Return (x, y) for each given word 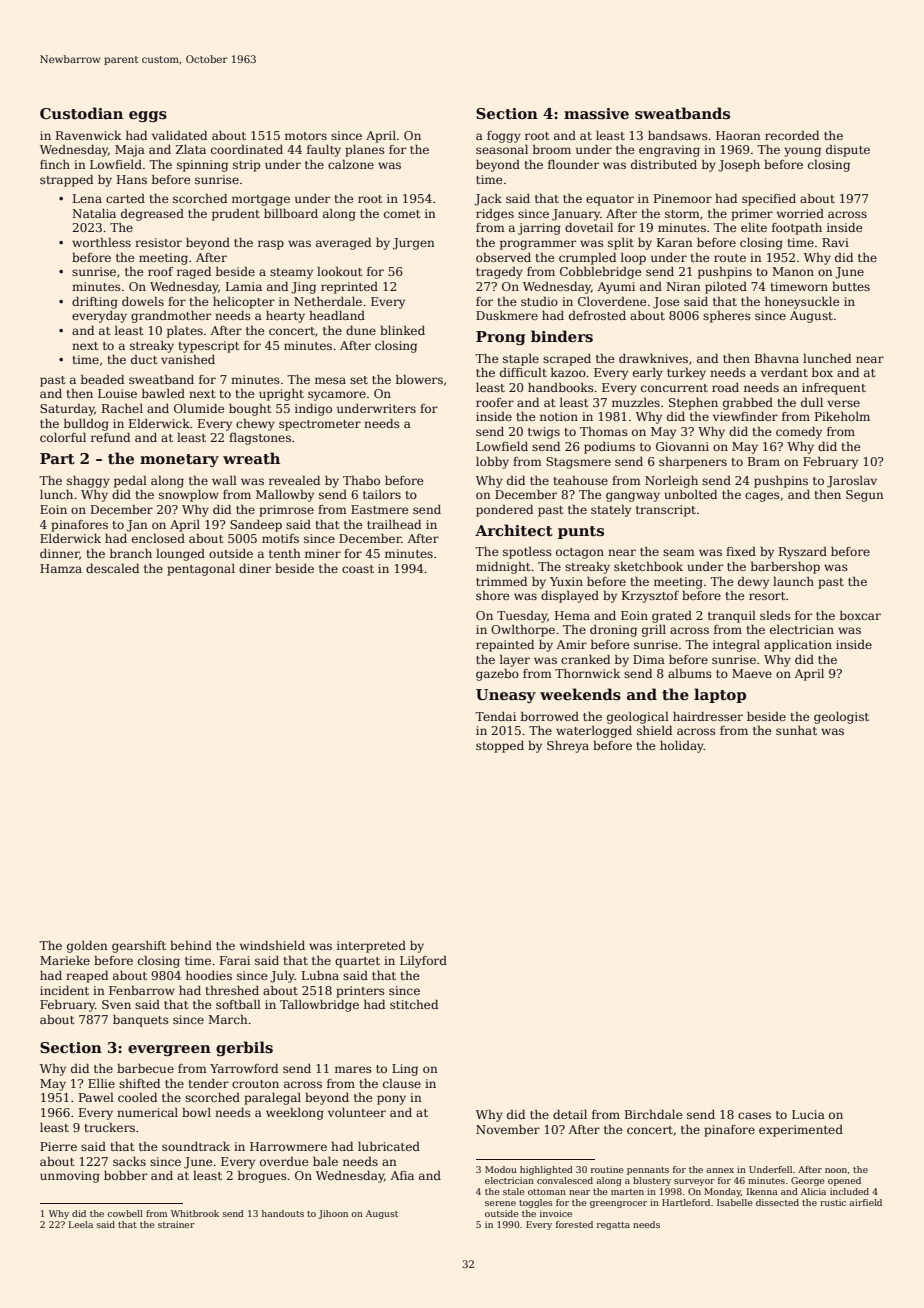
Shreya (568, 747)
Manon (793, 271)
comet (402, 214)
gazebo (497, 675)
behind (191, 945)
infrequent (834, 389)
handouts (283, 1213)
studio (539, 301)
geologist (841, 718)
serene (500, 1203)
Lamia (244, 286)
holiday (682, 747)
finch (55, 164)
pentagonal (201, 570)
